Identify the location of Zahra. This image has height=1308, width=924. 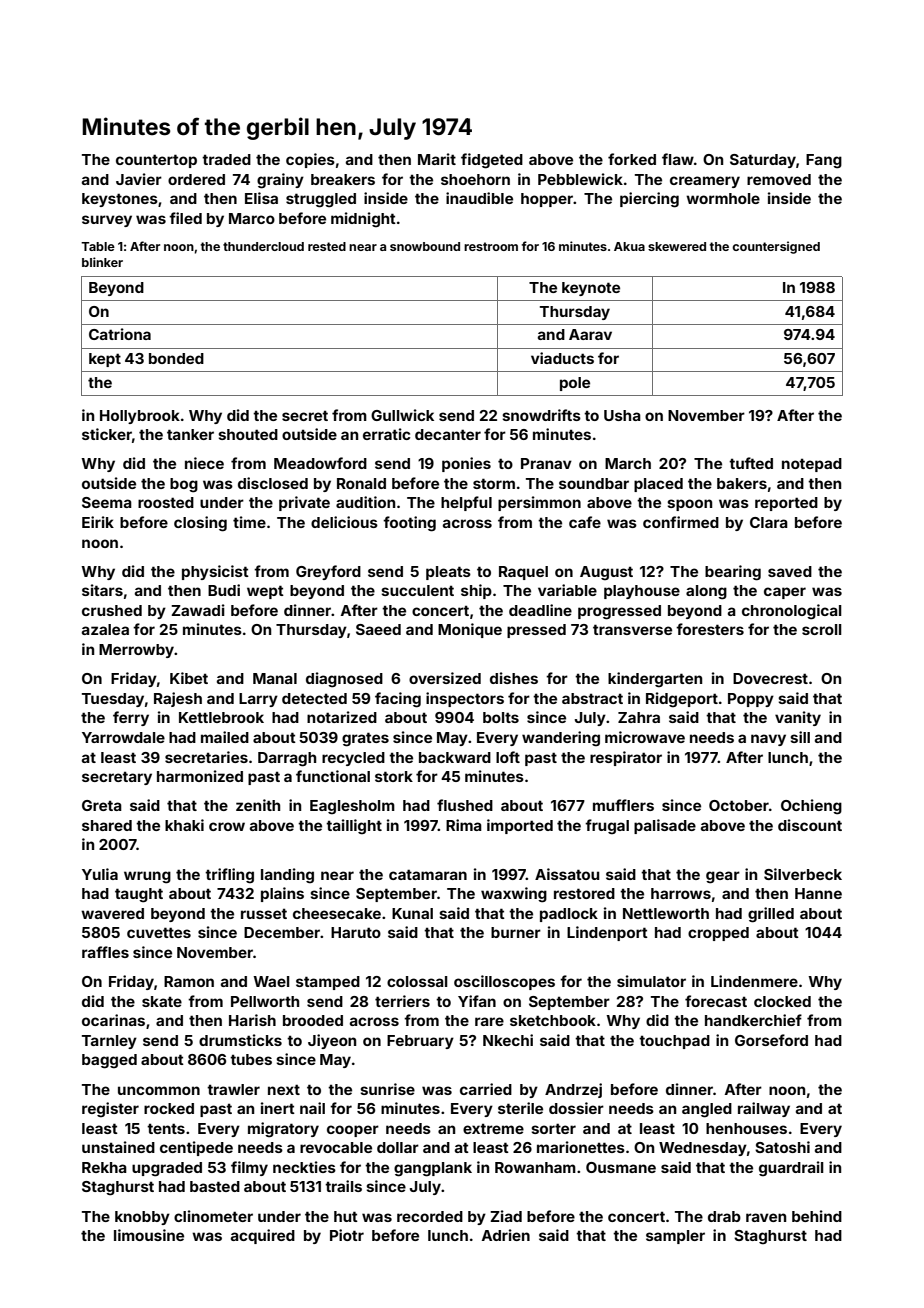
(639, 717).
